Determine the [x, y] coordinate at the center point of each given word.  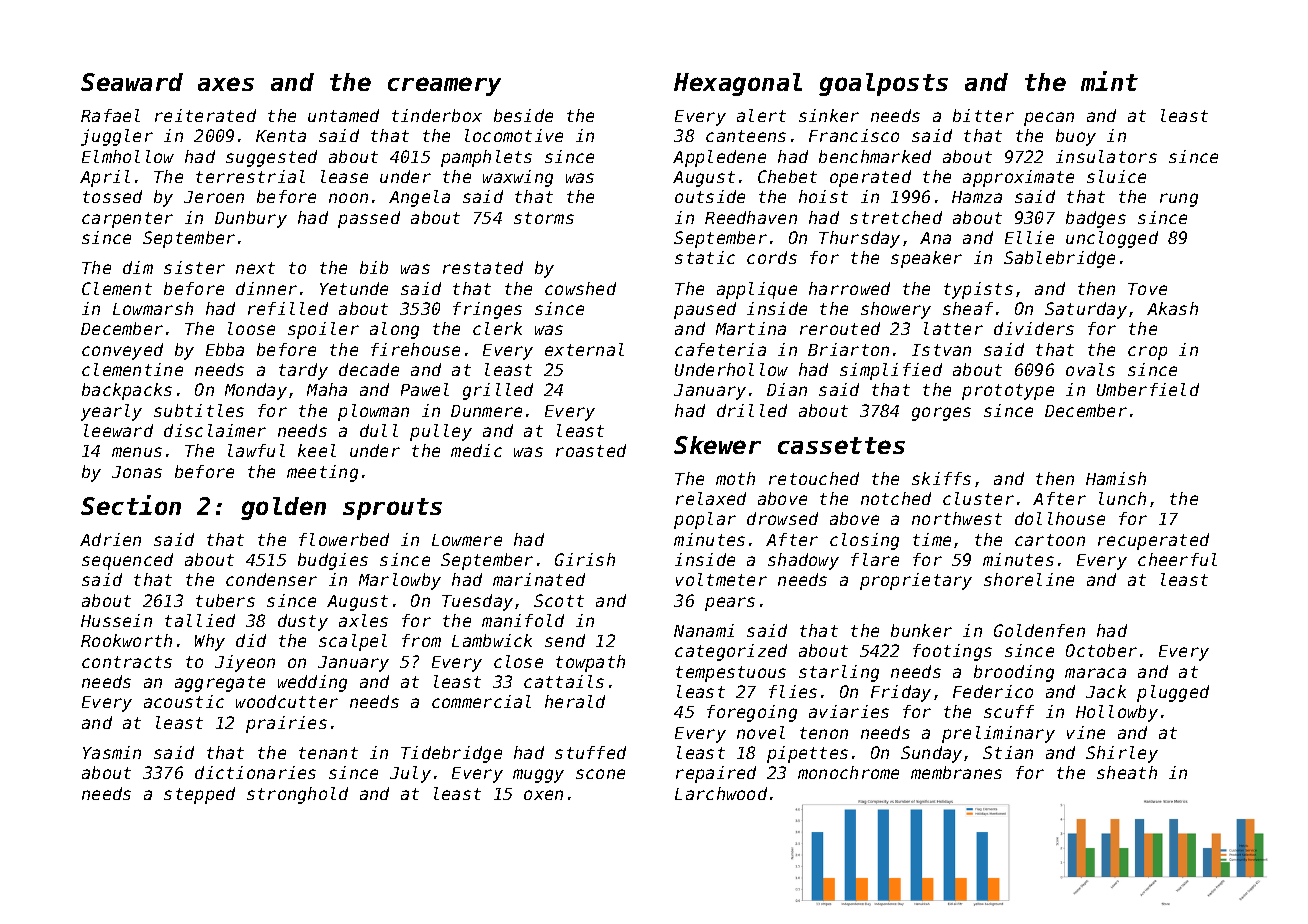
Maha [327, 389]
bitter [983, 115]
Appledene [719, 158]
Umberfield [1148, 389]
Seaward [132, 82]
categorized [731, 652]
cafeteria [720, 349]
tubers [225, 600]
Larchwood [721, 793]
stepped [199, 795]
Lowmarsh [153, 308]
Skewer [717, 445]
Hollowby [1117, 713]
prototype [1008, 392]
